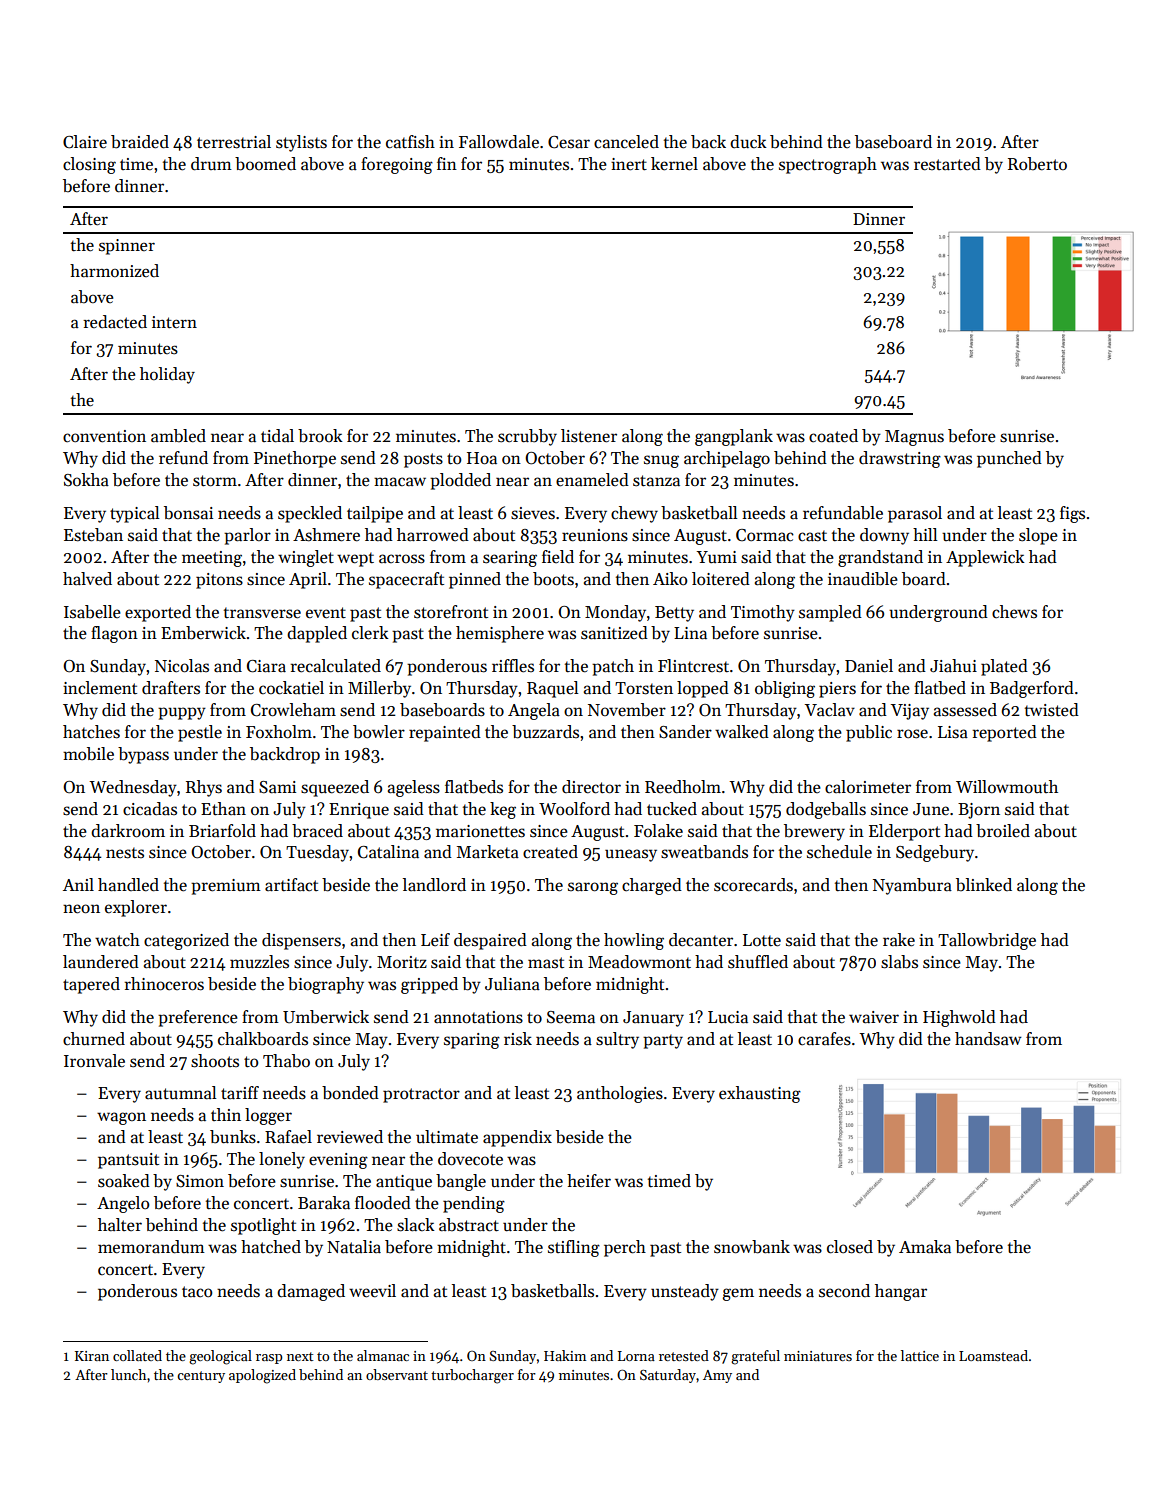 This screenshot has height=1494, width=1154. Describe the element at coordinates (533, 513) in the screenshot. I see `sieves` at that location.
